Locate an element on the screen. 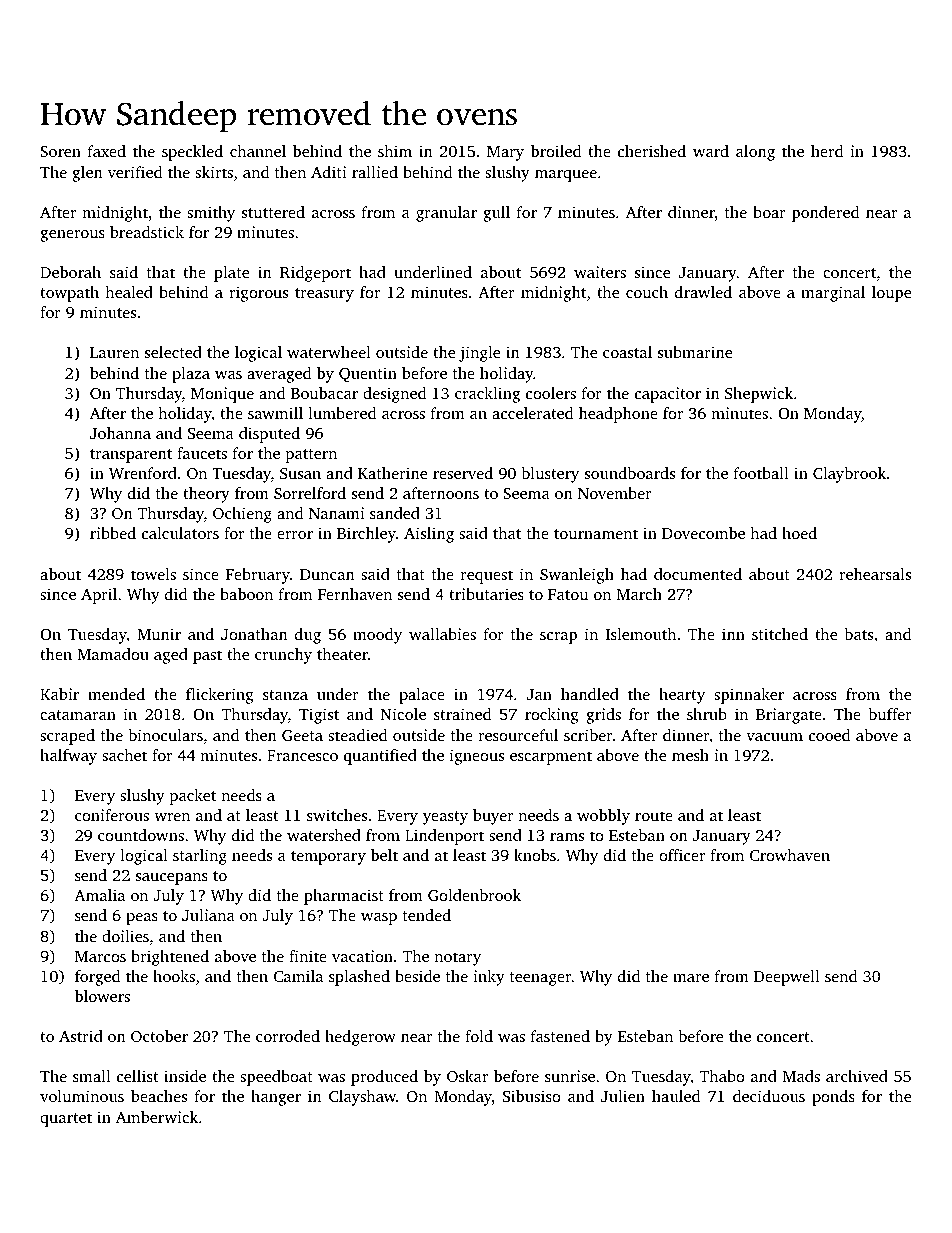 This screenshot has width=952, height=1233. Munir is located at coordinates (159, 634).
